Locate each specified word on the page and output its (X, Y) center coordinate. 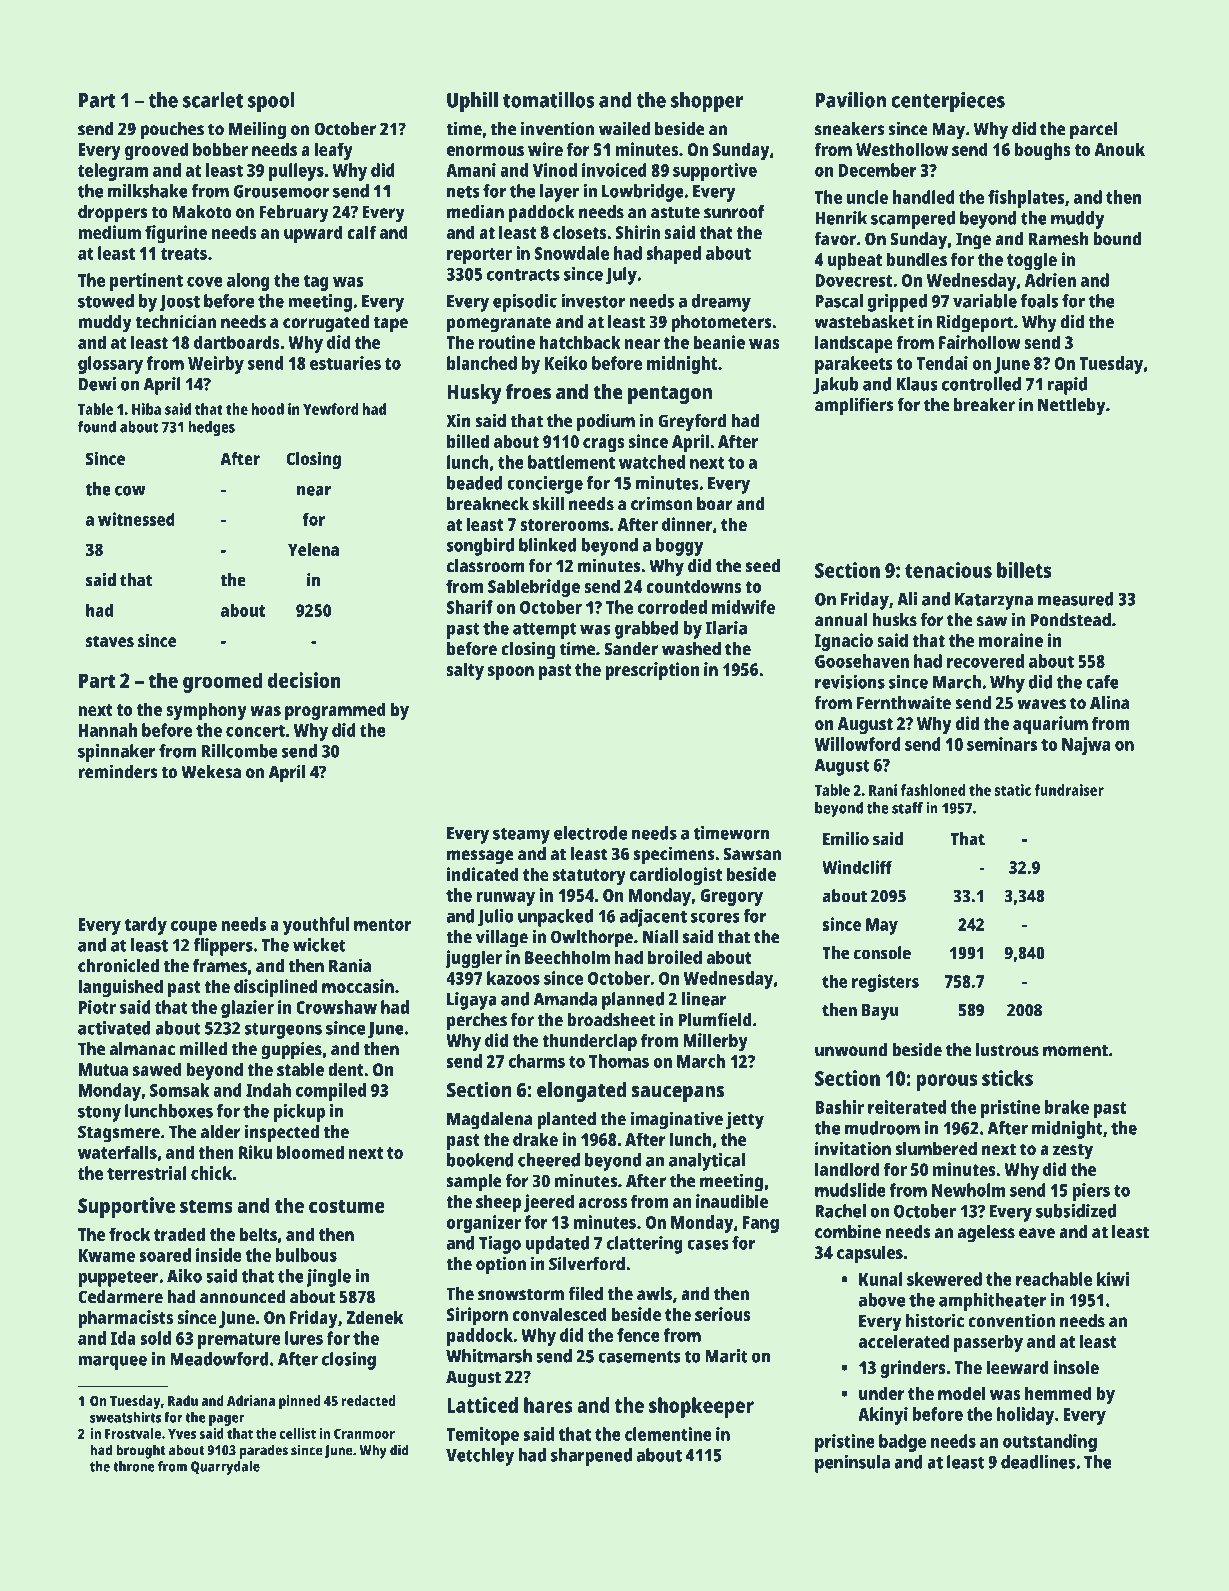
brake (1067, 1107)
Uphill (472, 102)
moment (1075, 1050)
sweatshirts (125, 1417)
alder (221, 1132)
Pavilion (851, 100)
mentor (382, 925)
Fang (761, 1224)
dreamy (721, 303)
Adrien (1050, 280)
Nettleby (1071, 407)
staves (110, 641)
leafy (333, 151)
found (97, 427)
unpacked (555, 918)
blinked (548, 545)
